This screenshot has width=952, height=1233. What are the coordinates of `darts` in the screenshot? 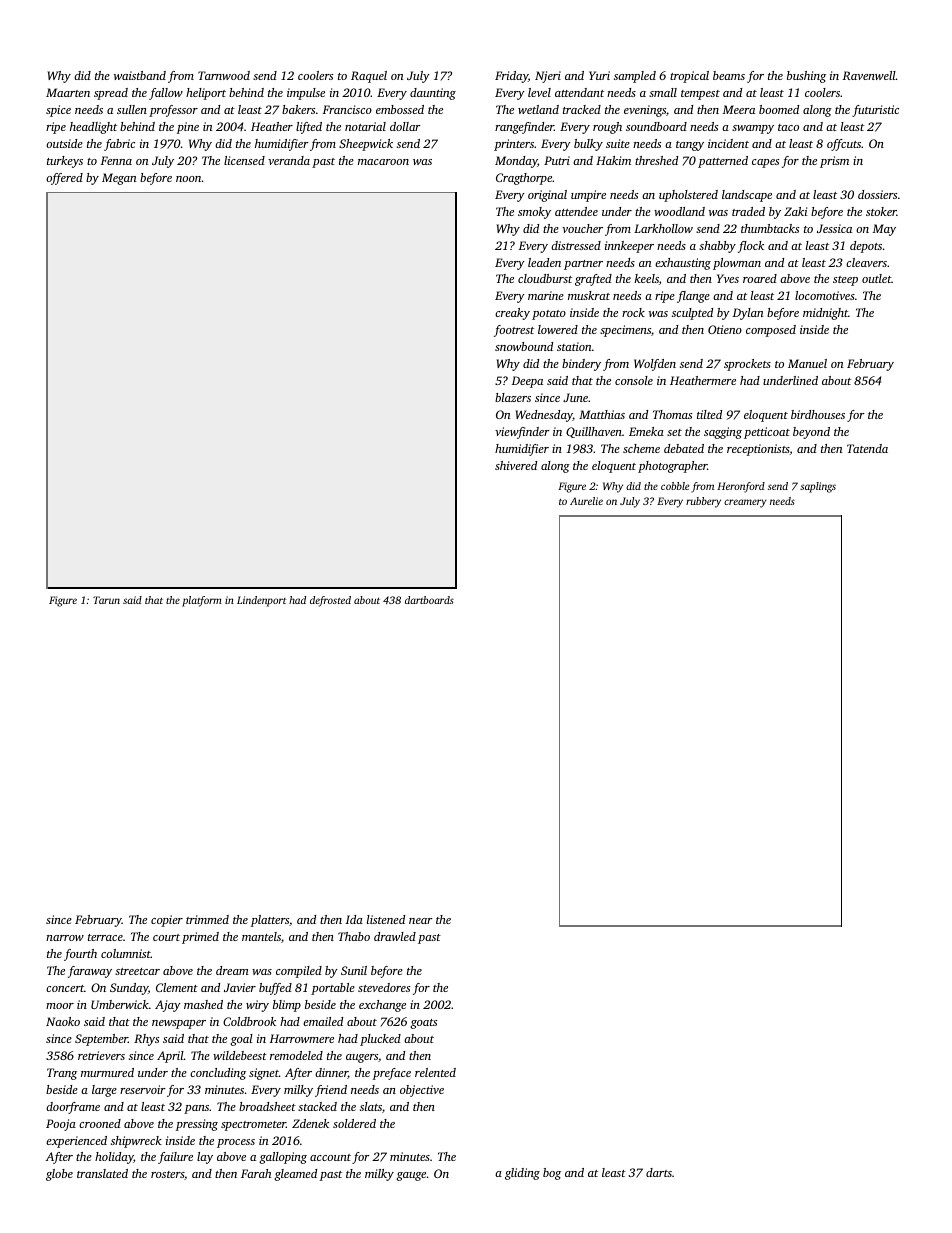 It's located at (659, 1172).
